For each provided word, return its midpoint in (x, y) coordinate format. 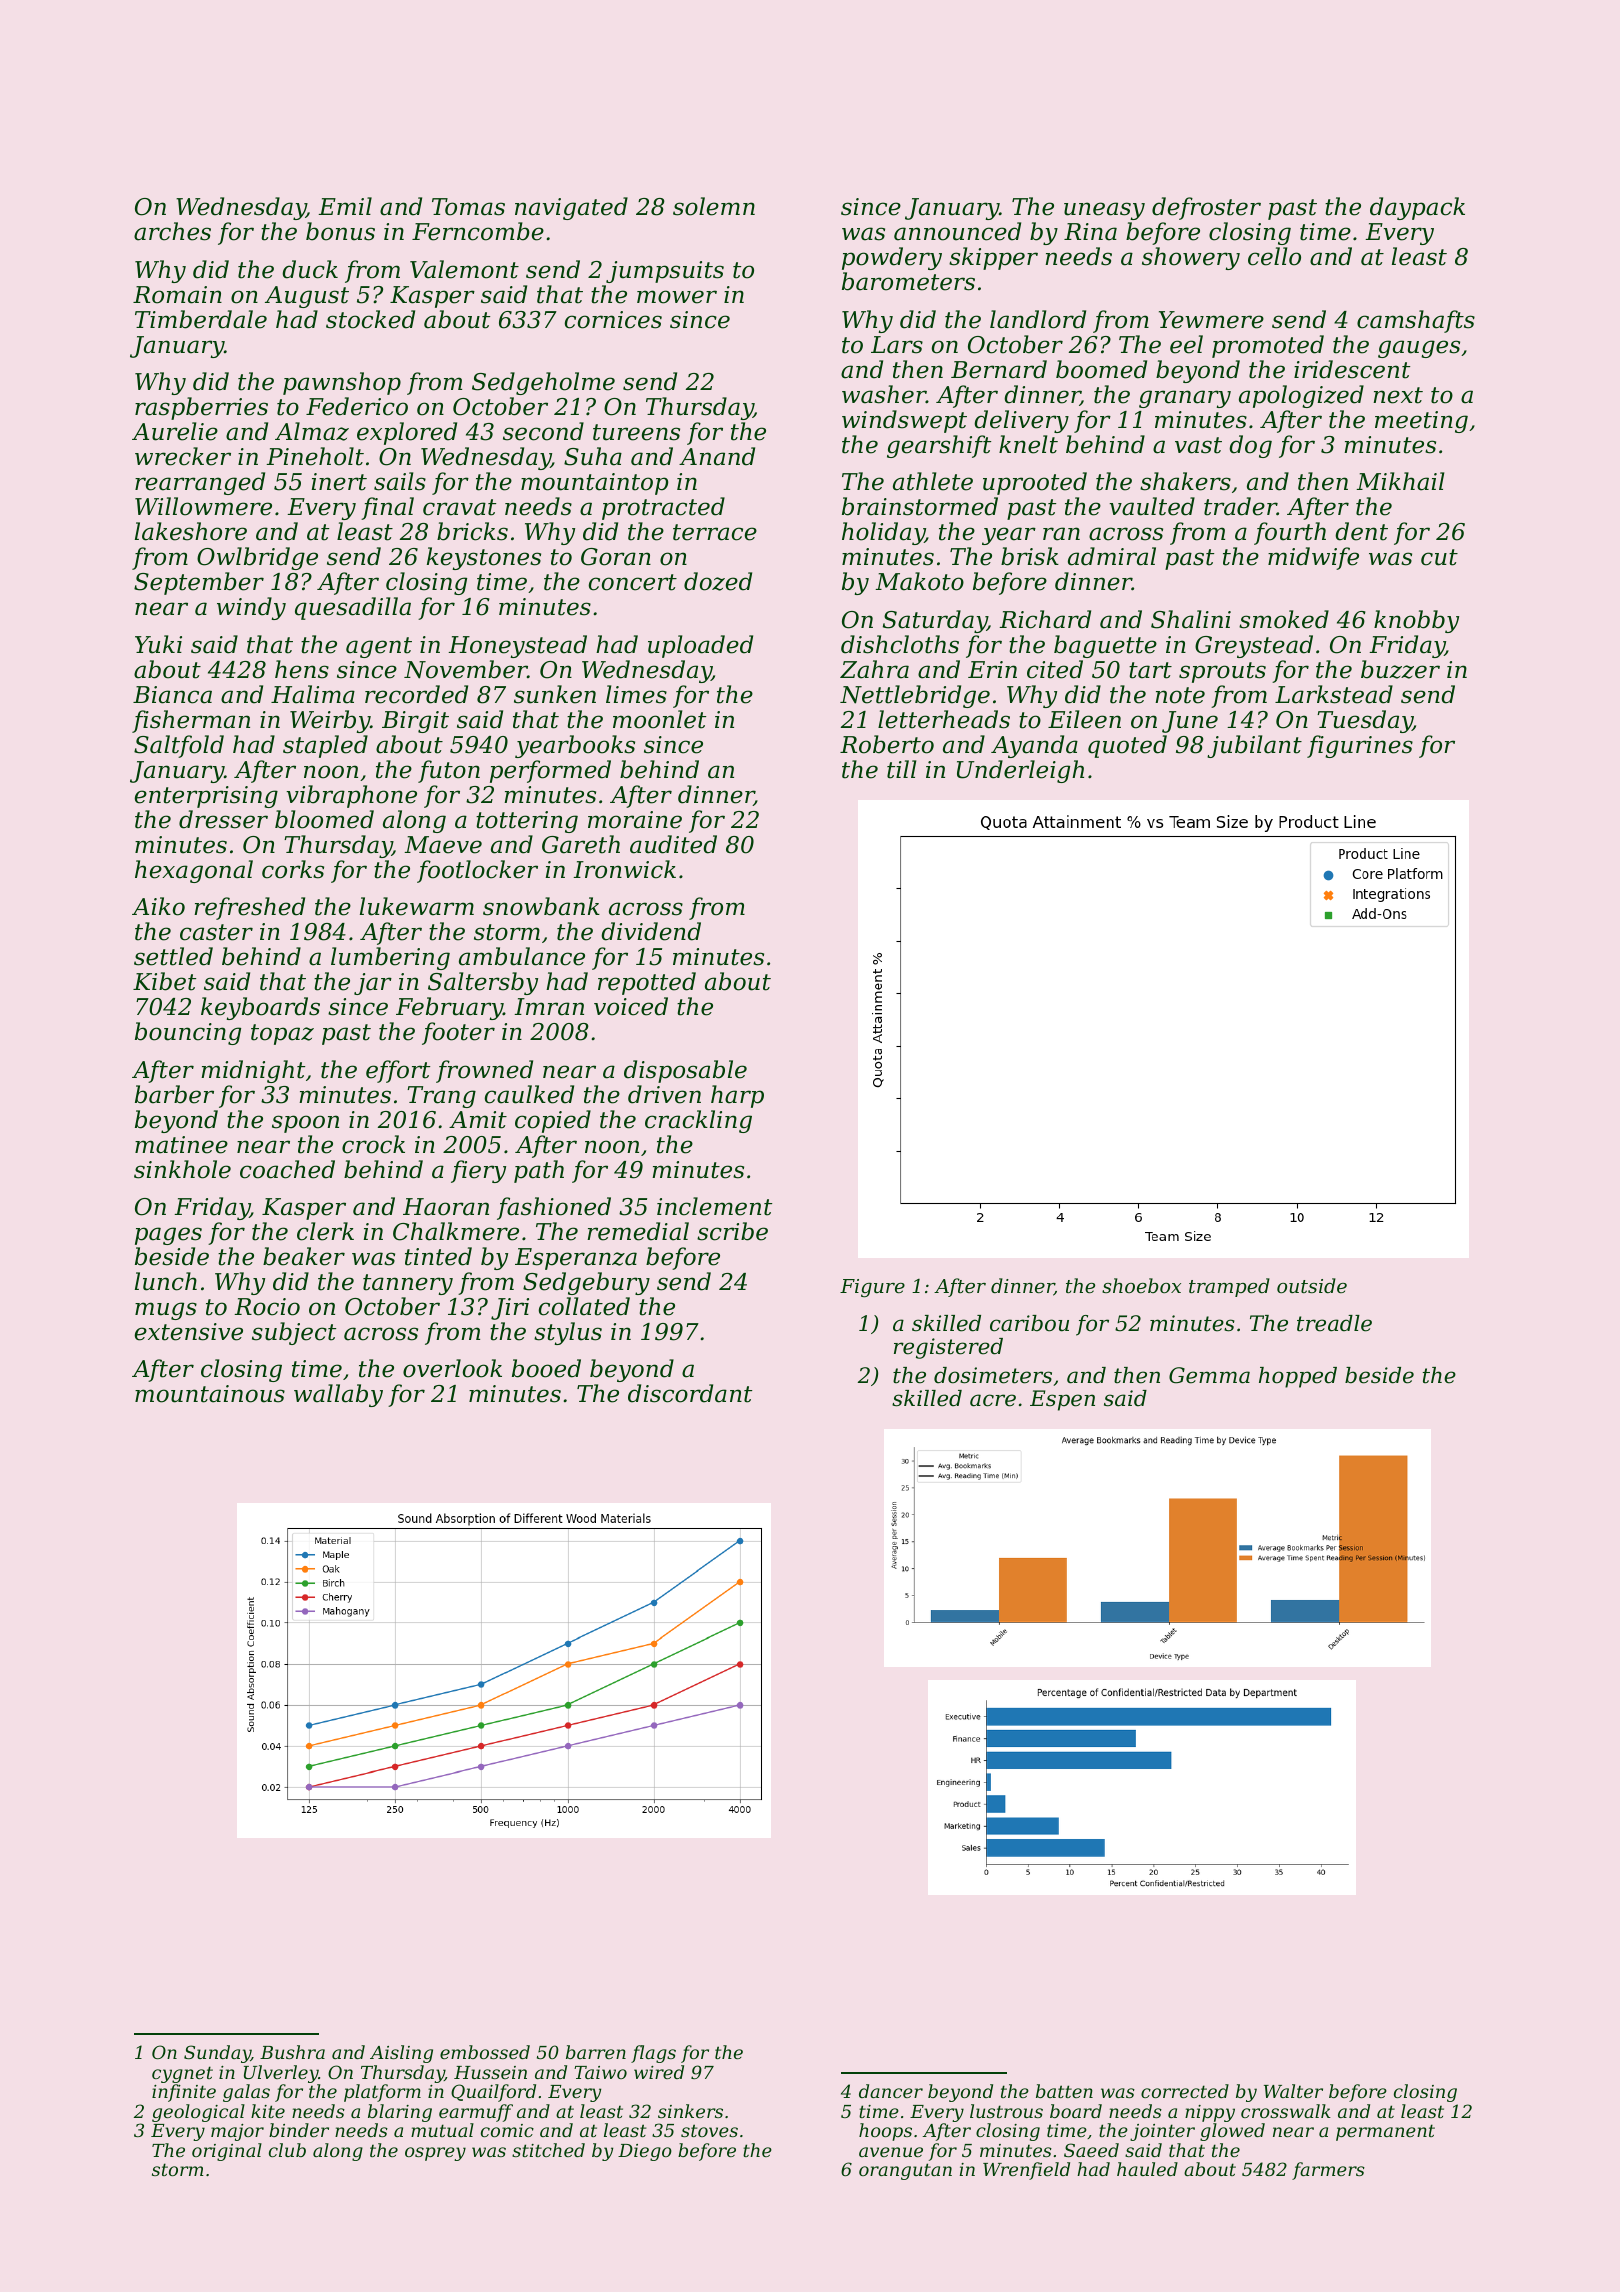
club (287, 2150)
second (543, 431)
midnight (253, 1071)
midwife (1313, 558)
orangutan (905, 2171)
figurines (1360, 746)
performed (550, 771)
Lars (897, 345)
